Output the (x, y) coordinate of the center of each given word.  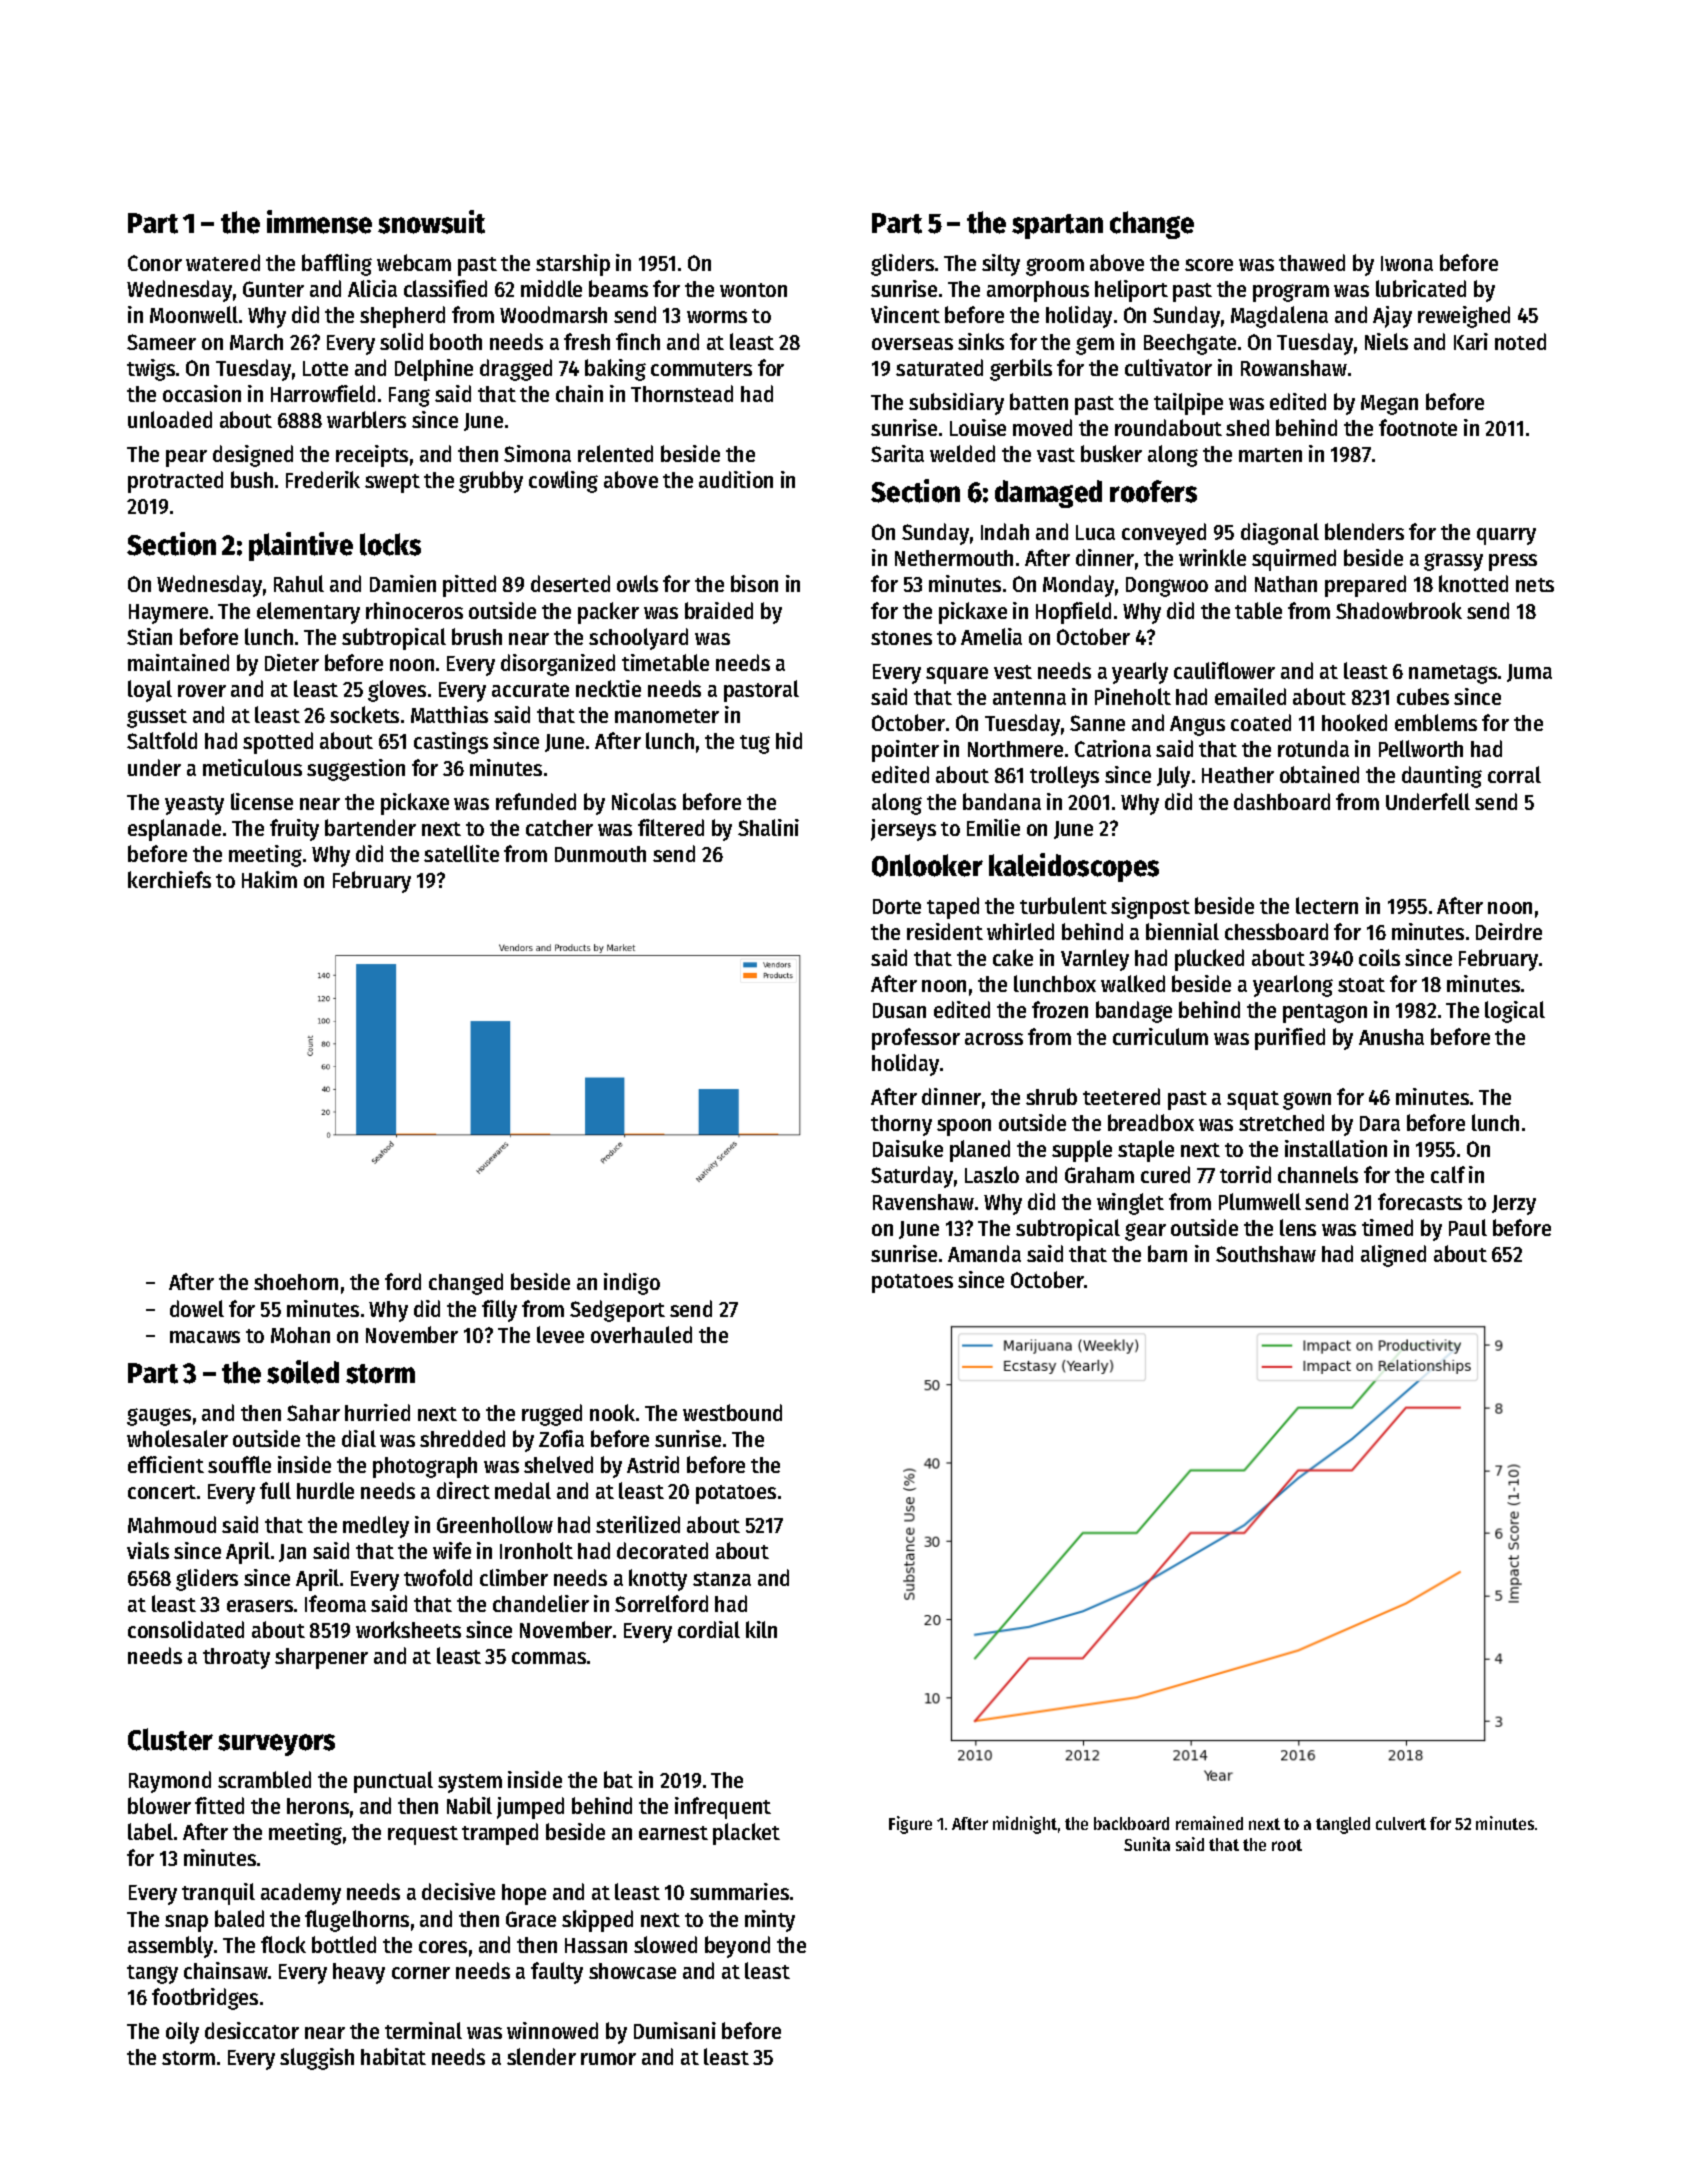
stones (901, 638)
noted (1520, 341)
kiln (761, 1629)
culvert (1401, 1823)
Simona (537, 453)
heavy (359, 1973)
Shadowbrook (1399, 610)
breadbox (1151, 1122)
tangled (1343, 1825)
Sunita (1147, 1844)
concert (162, 1492)
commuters (701, 369)
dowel (197, 1308)
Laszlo (992, 1174)
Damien (403, 583)
